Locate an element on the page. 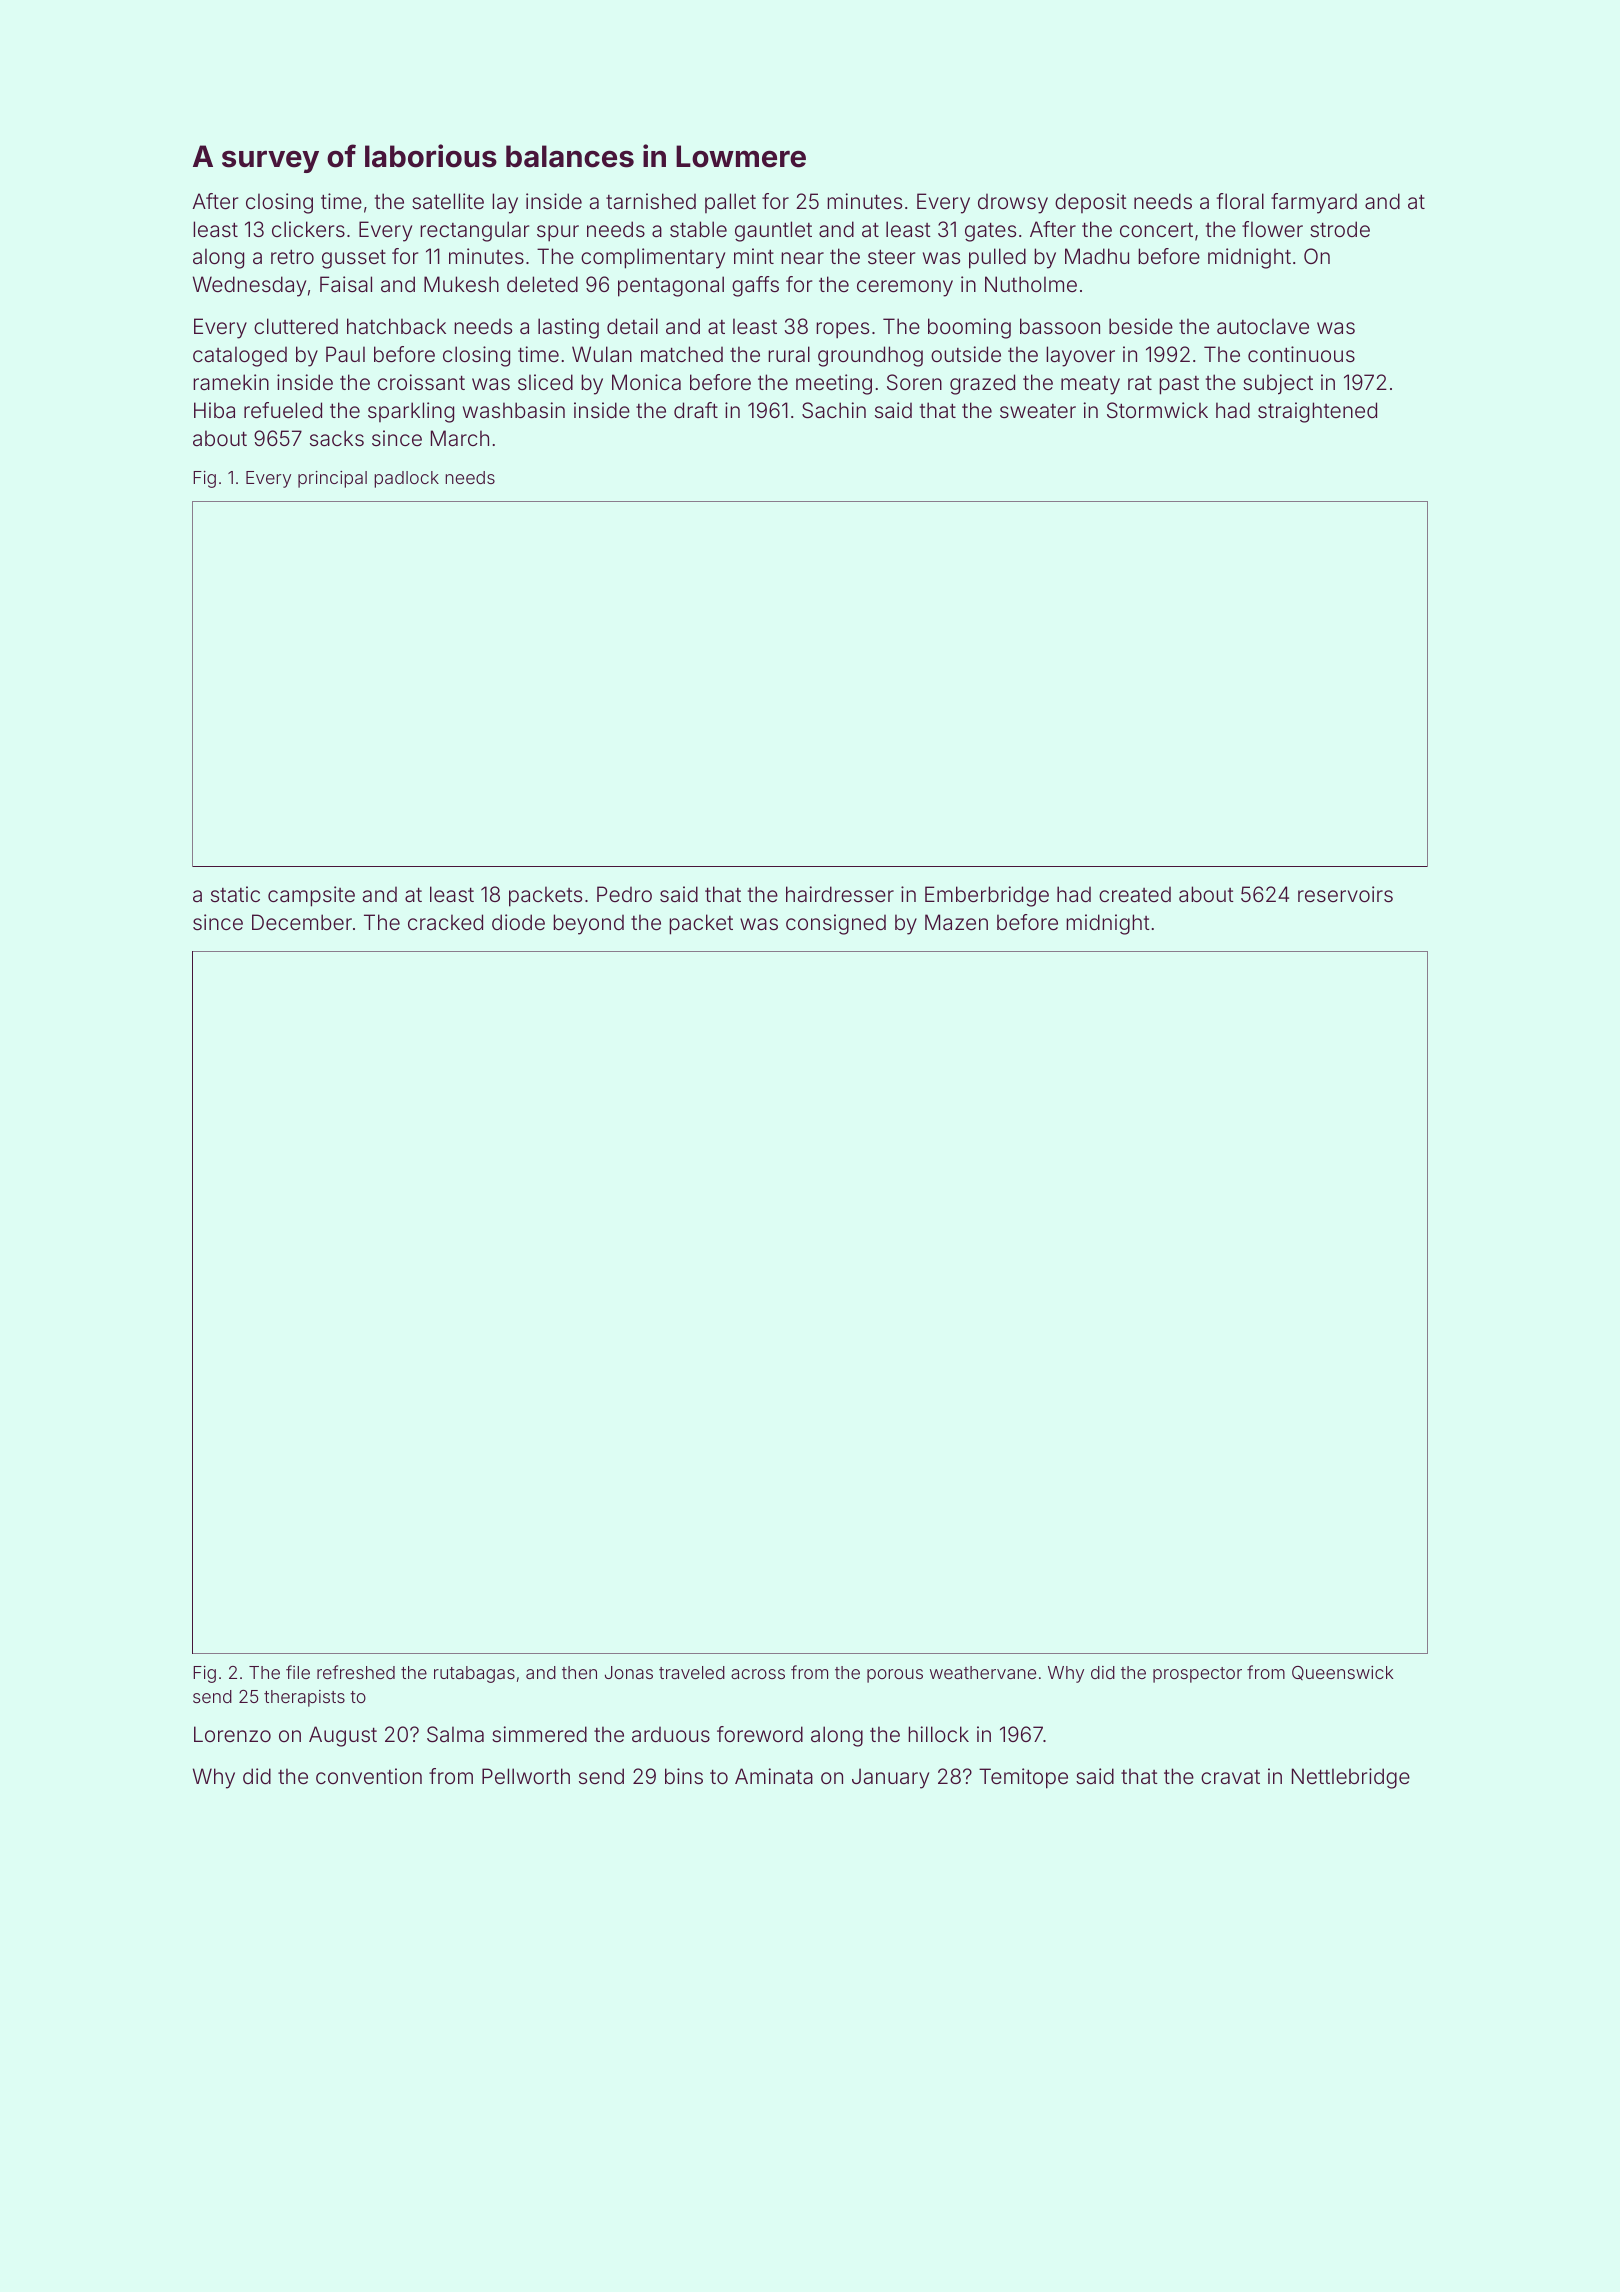  Queenswick is located at coordinates (1342, 1673).
